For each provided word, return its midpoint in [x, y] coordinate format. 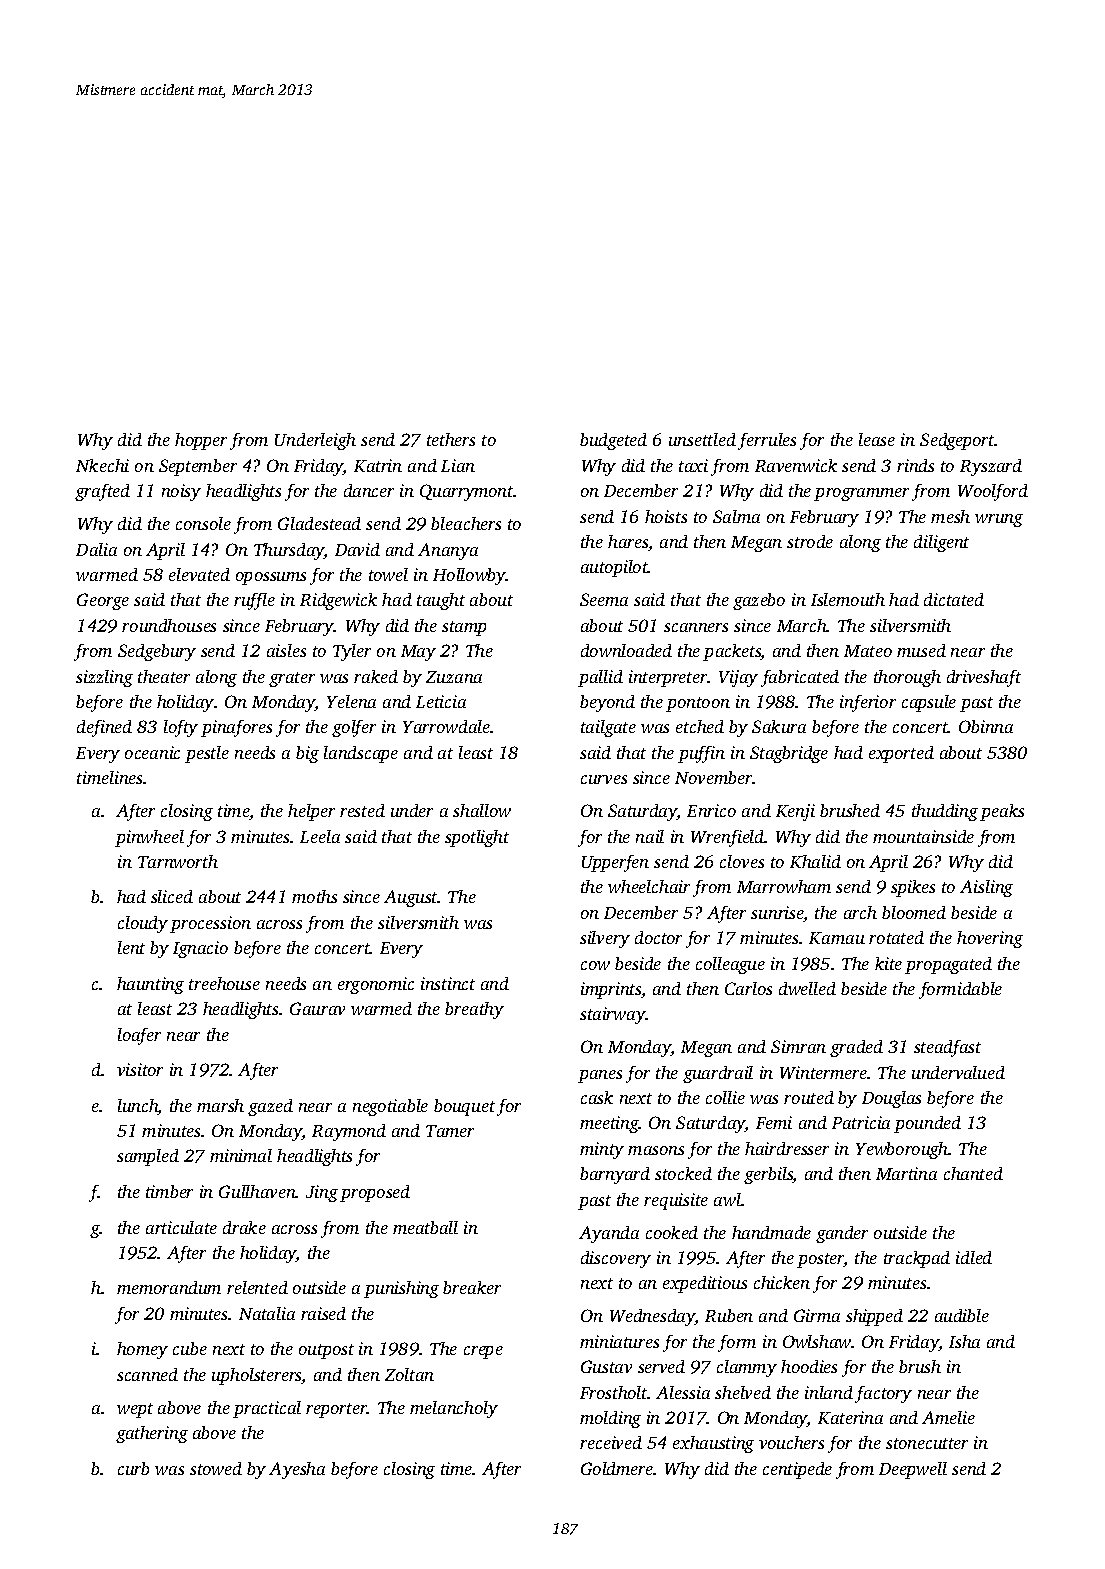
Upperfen [615, 863]
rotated [896, 937]
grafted [102, 492]
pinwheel [149, 838]
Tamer [450, 1131]
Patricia [861, 1122]
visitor [140, 1069]
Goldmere [617, 1468]
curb [133, 1468]
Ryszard [991, 467]
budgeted [613, 441]
